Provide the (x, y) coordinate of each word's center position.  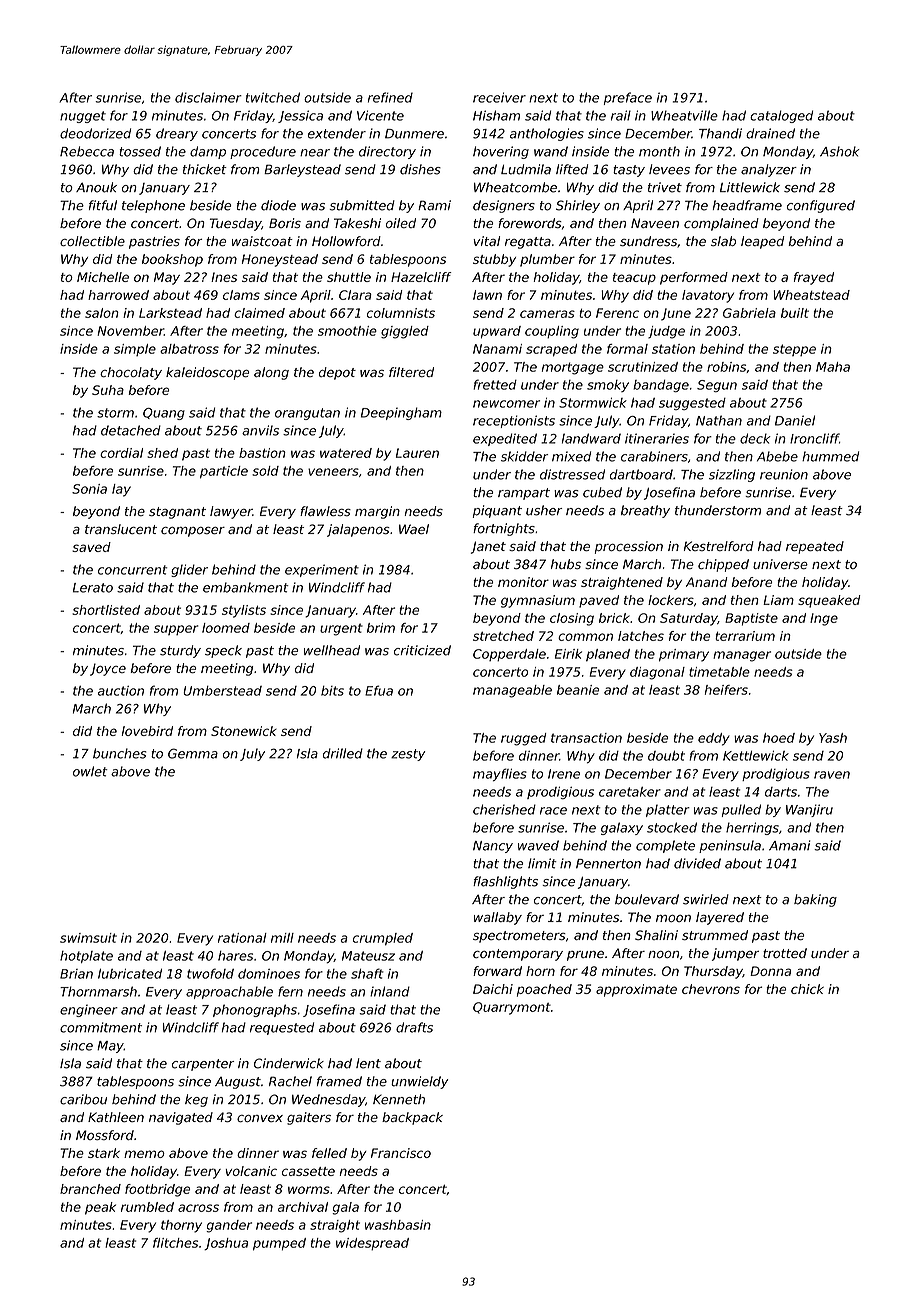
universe (780, 564)
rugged (523, 739)
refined (390, 97)
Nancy (493, 847)
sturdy (180, 651)
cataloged (781, 116)
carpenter (203, 1065)
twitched (273, 97)
